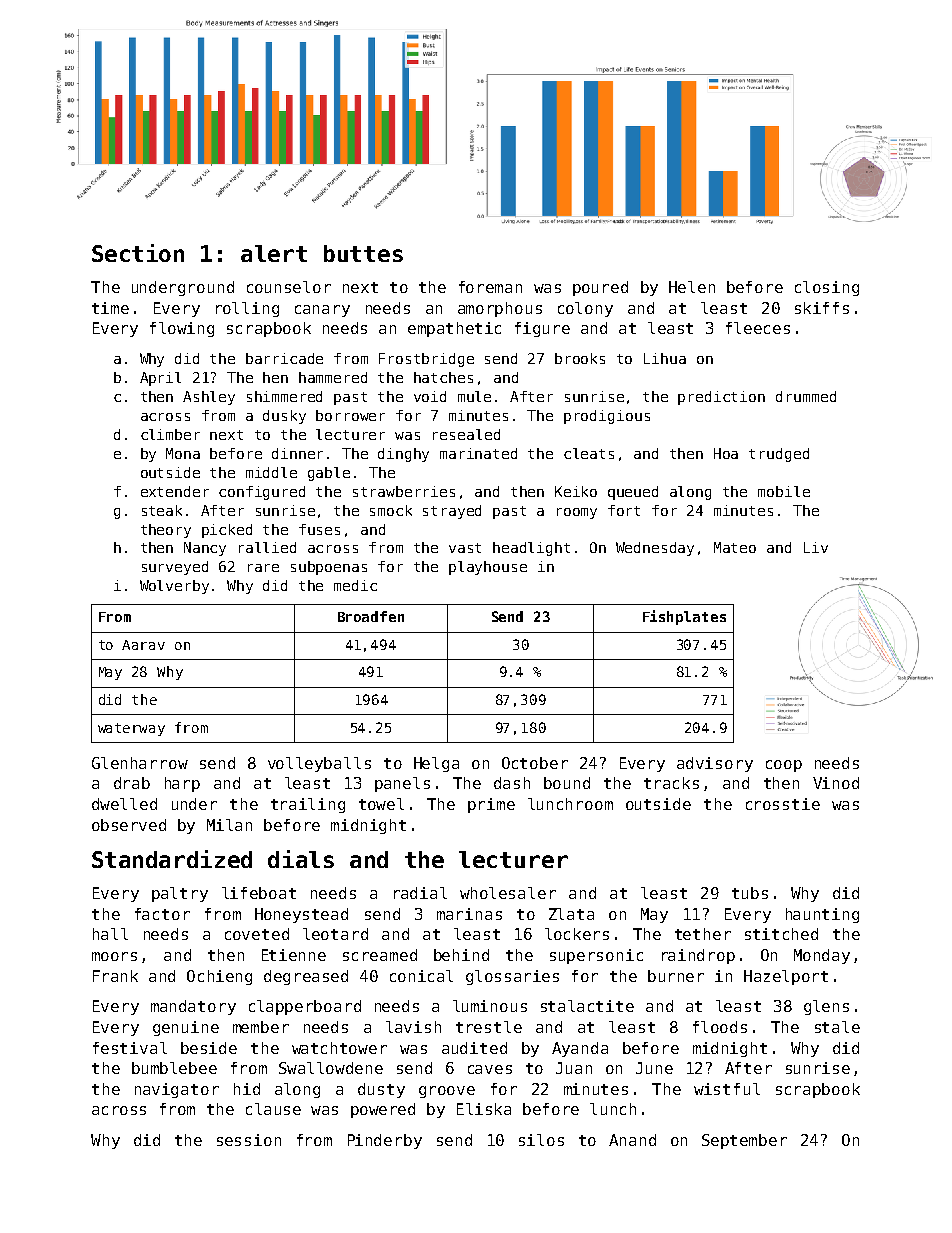 Image resolution: width=952 pixels, height=1233 pixels. I want to click on volleyballs, so click(319, 764).
